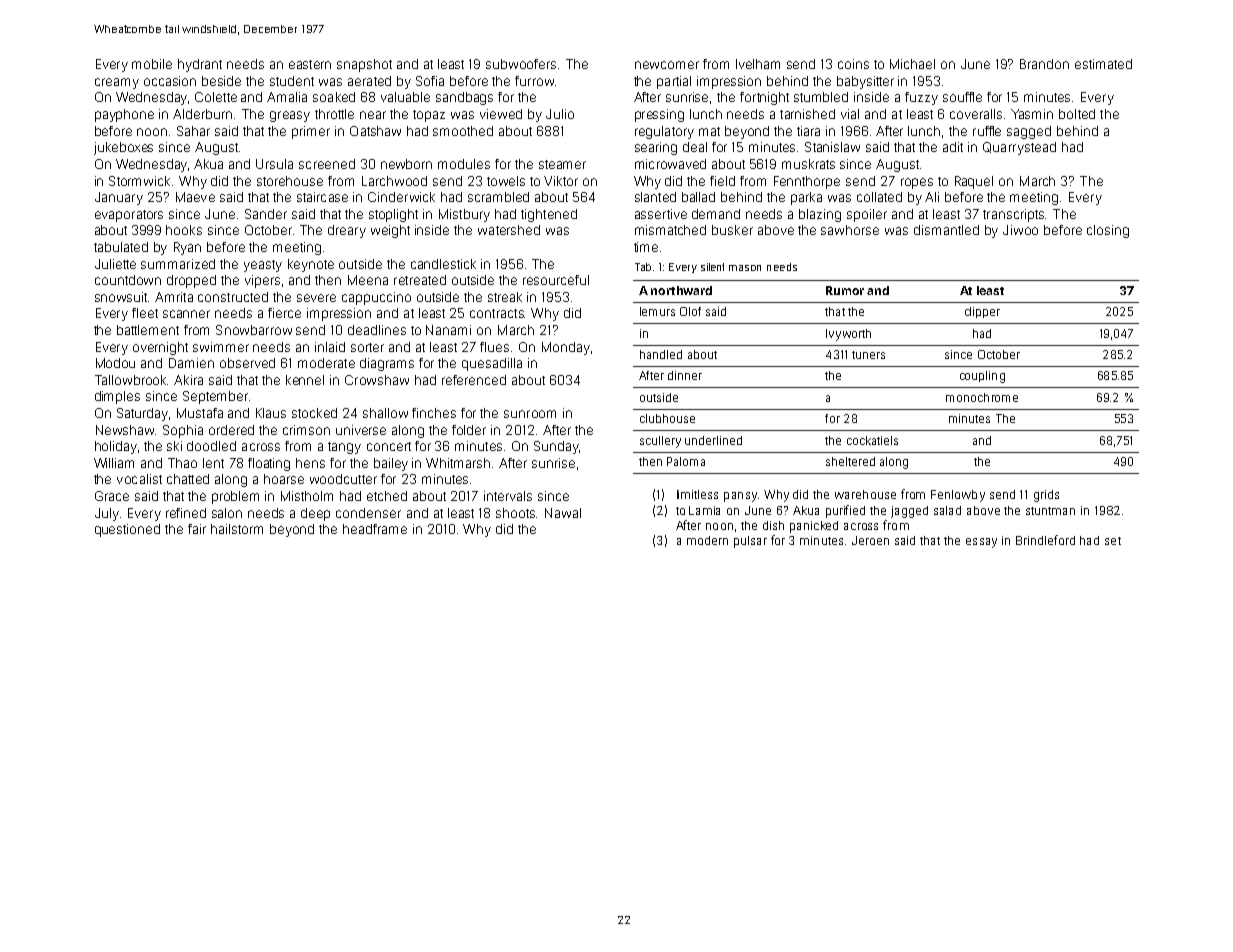  Describe the element at coordinates (458, 463) in the page. I see `Whitmarsh` at that location.
